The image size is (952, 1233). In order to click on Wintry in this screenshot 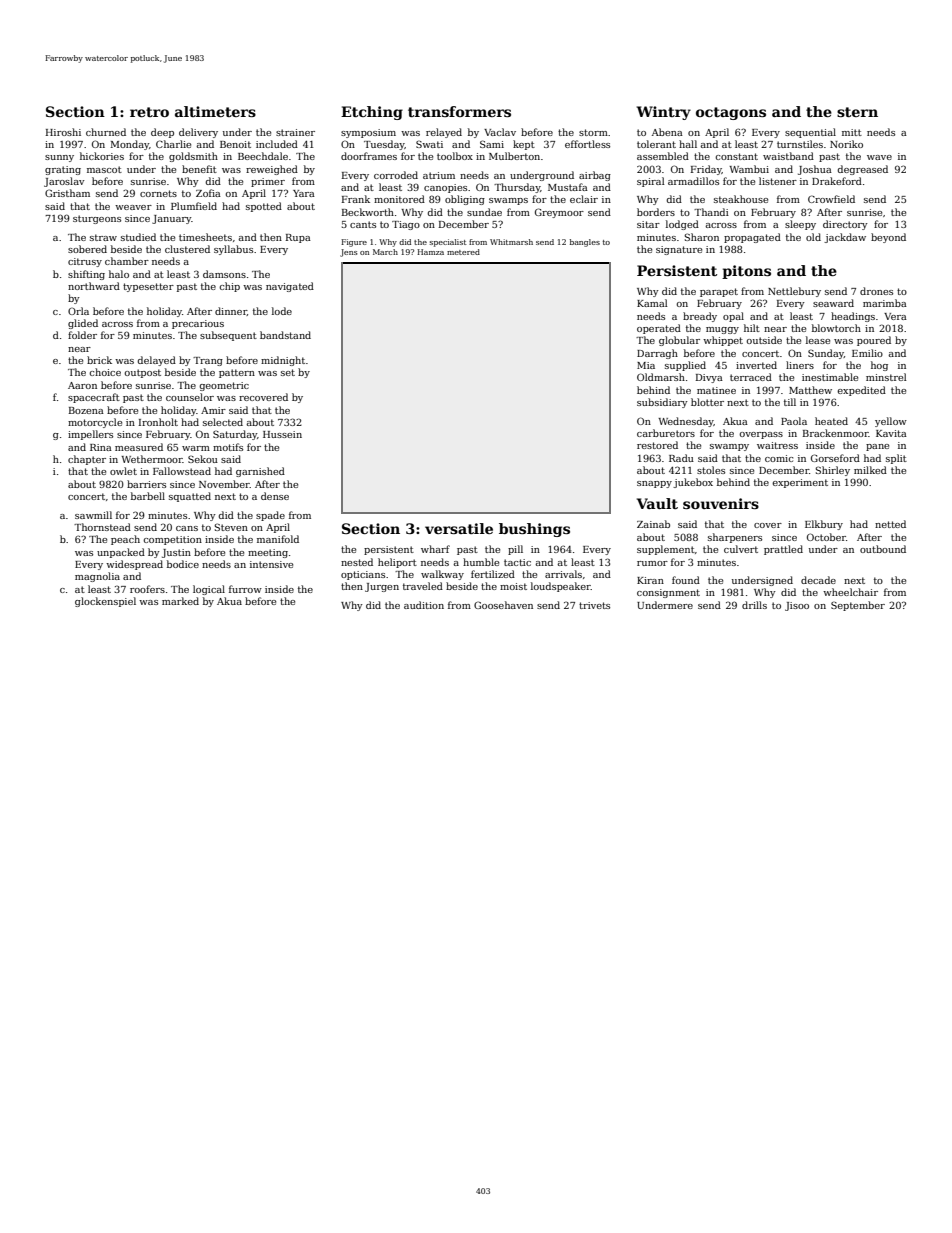, I will do `click(664, 113)`.
